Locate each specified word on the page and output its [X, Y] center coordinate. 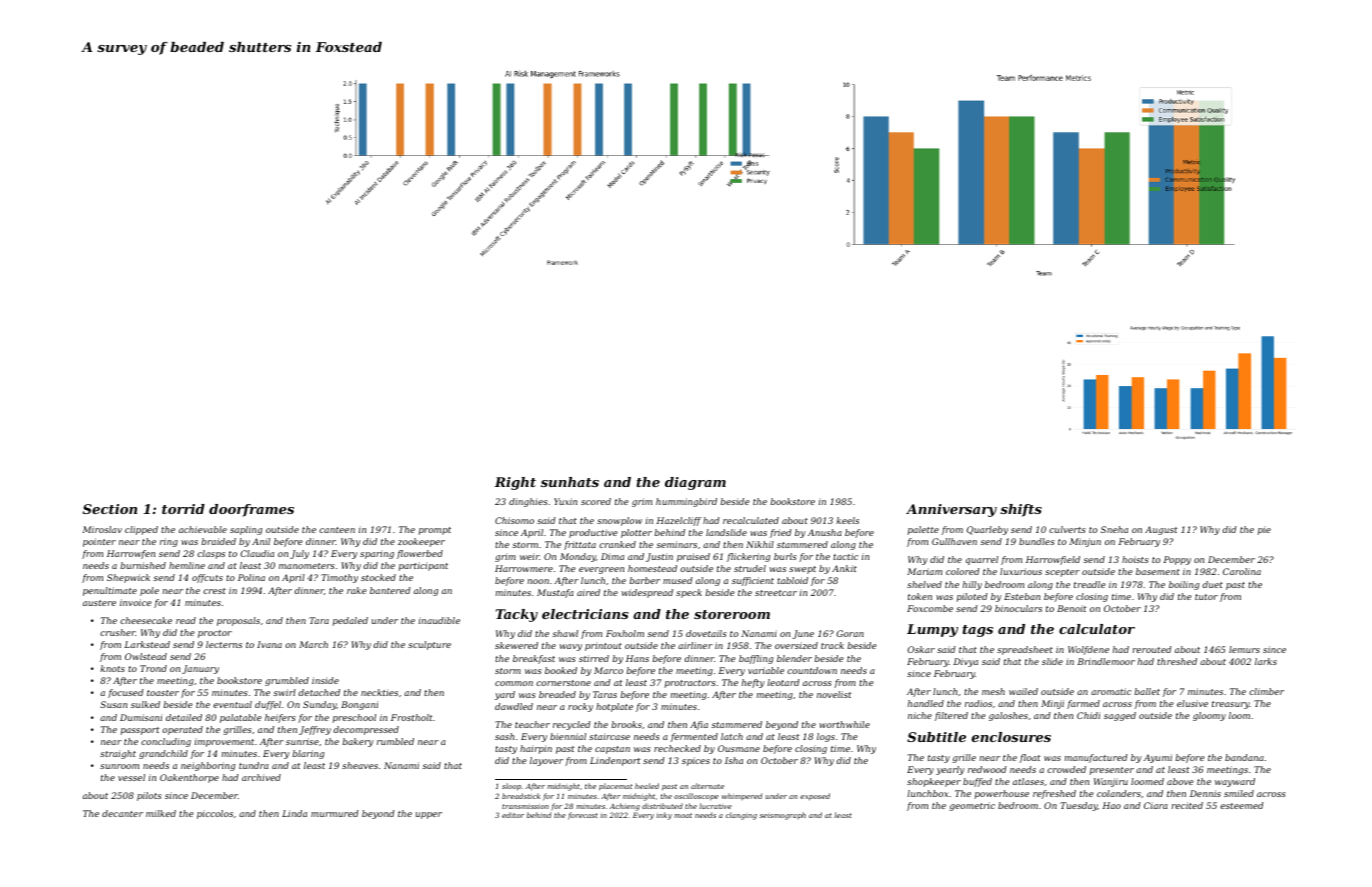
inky [664, 816]
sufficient [753, 581]
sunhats [570, 482]
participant [423, 566]
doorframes [251, 510]
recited [1187, 805]
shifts [1021, 510]
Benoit [1072, 608]
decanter [122, 813]
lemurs [1244, 649]
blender [794, 658]
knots [112, 668]
